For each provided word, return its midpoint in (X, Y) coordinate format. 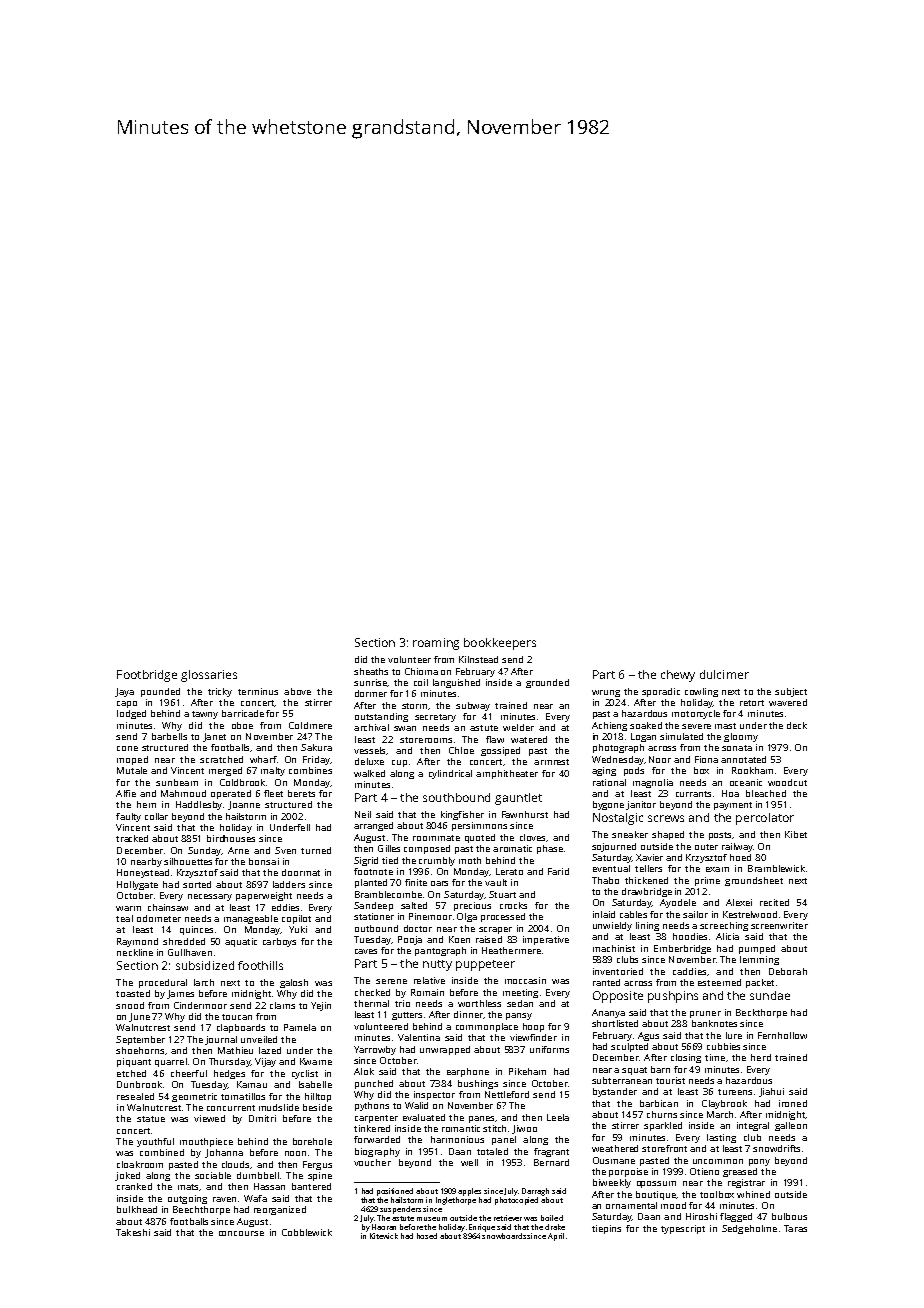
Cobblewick (307, 1232)
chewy (678, 676)
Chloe (461, 750)
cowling (701, 692)
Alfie (126, 793)
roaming (436, 644)
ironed (793, 1103)
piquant (134, 1062)
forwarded (377, 1139)
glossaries (209, 676)
